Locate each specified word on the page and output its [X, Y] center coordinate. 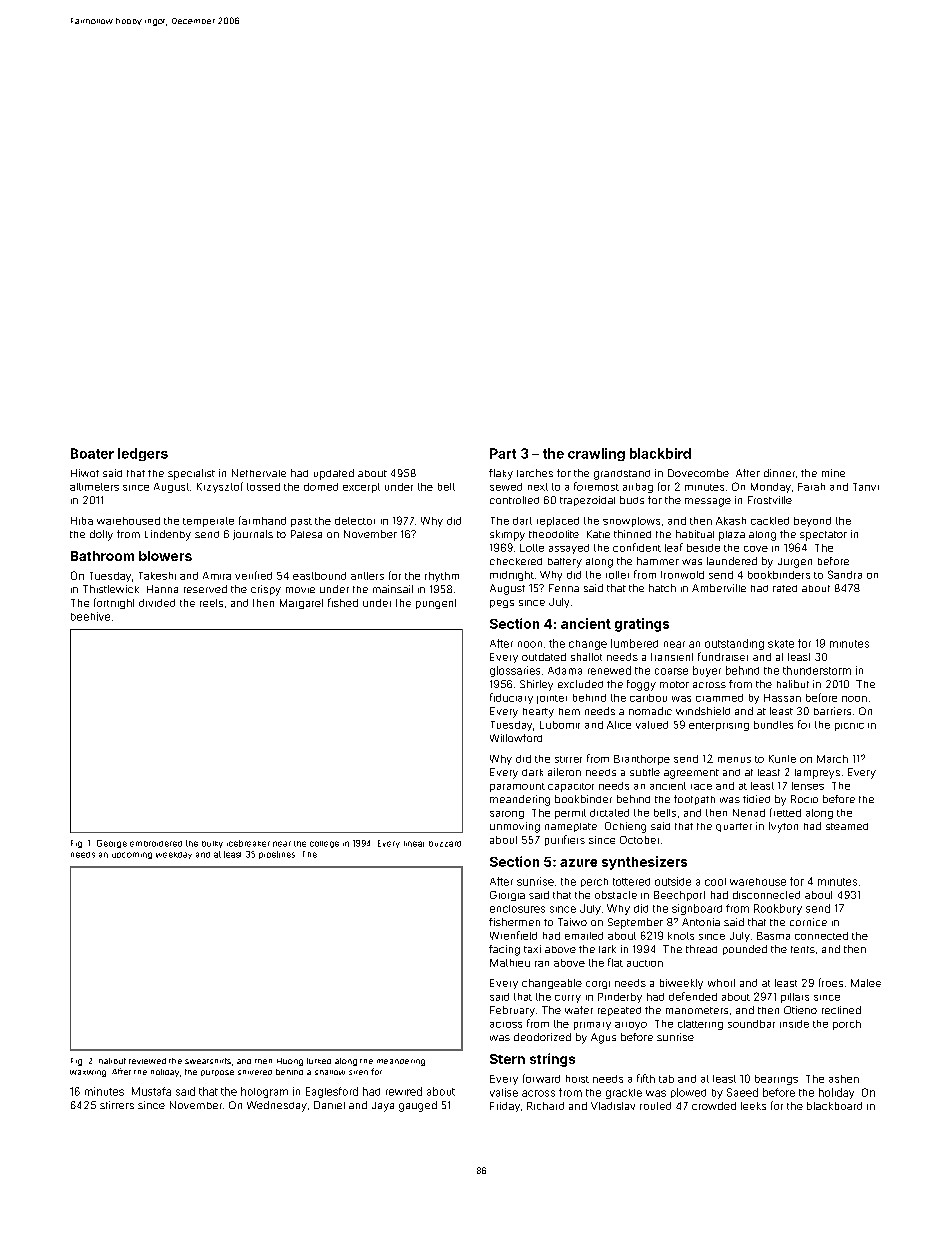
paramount [517, 787]
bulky [212, 844]
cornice [808, 922]
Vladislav [613, 1106]
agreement [691, 774]
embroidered [156, 844]
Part [503, 453]
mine [833, 473]
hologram [264, 1092]
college [324, 844]
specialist [191, 474]
